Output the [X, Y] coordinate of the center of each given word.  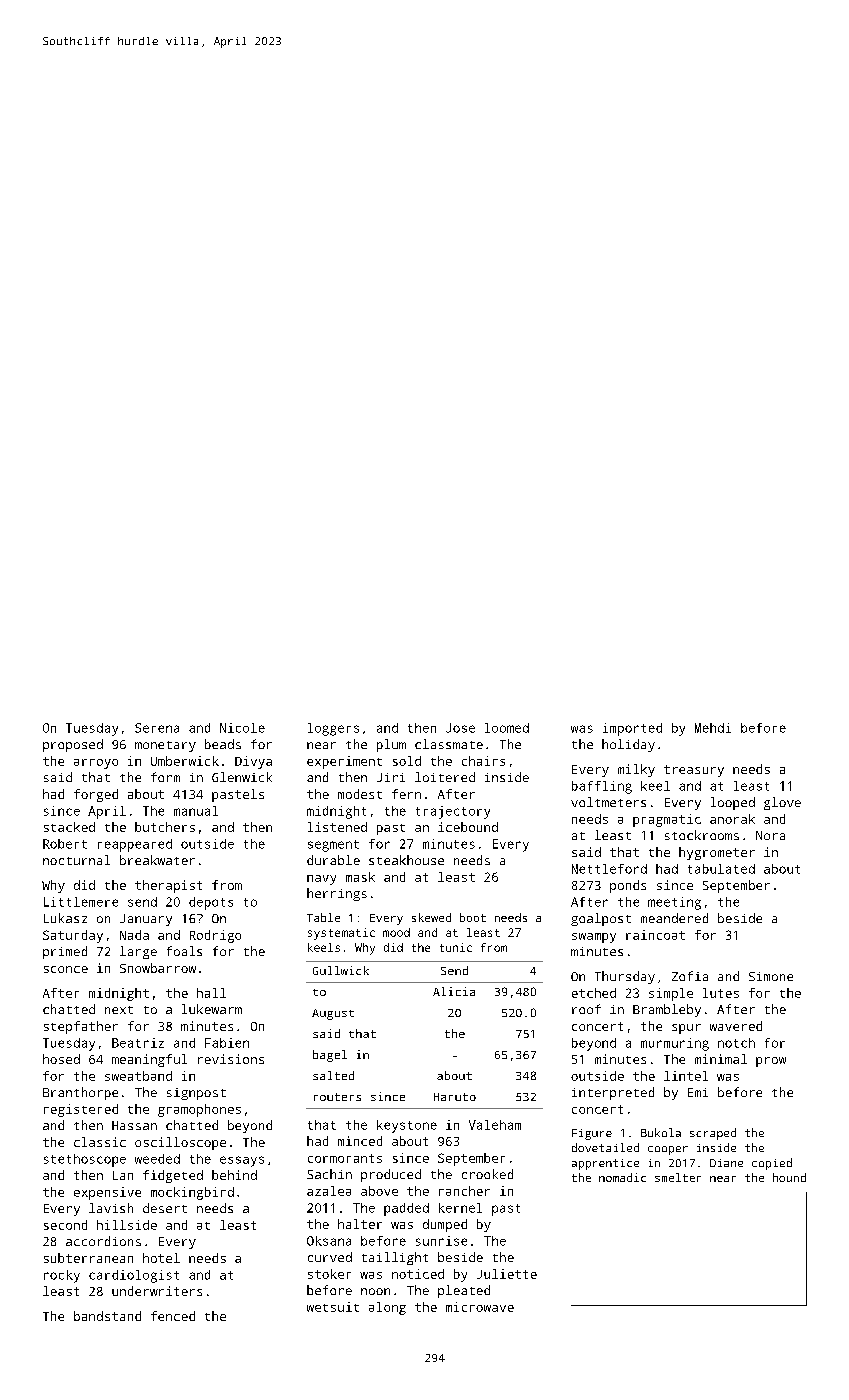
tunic [456, 947]
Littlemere [81, 902]
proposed [73, 745]
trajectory [453, 812]
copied [772, 1164]
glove [782, 803]
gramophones [199, 1110]
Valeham [495, 1125]
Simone [771, 976]
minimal [721, 1059]
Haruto [455, 1097]
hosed [61, 1059]
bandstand [107, 1316]
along [387, 1308]
